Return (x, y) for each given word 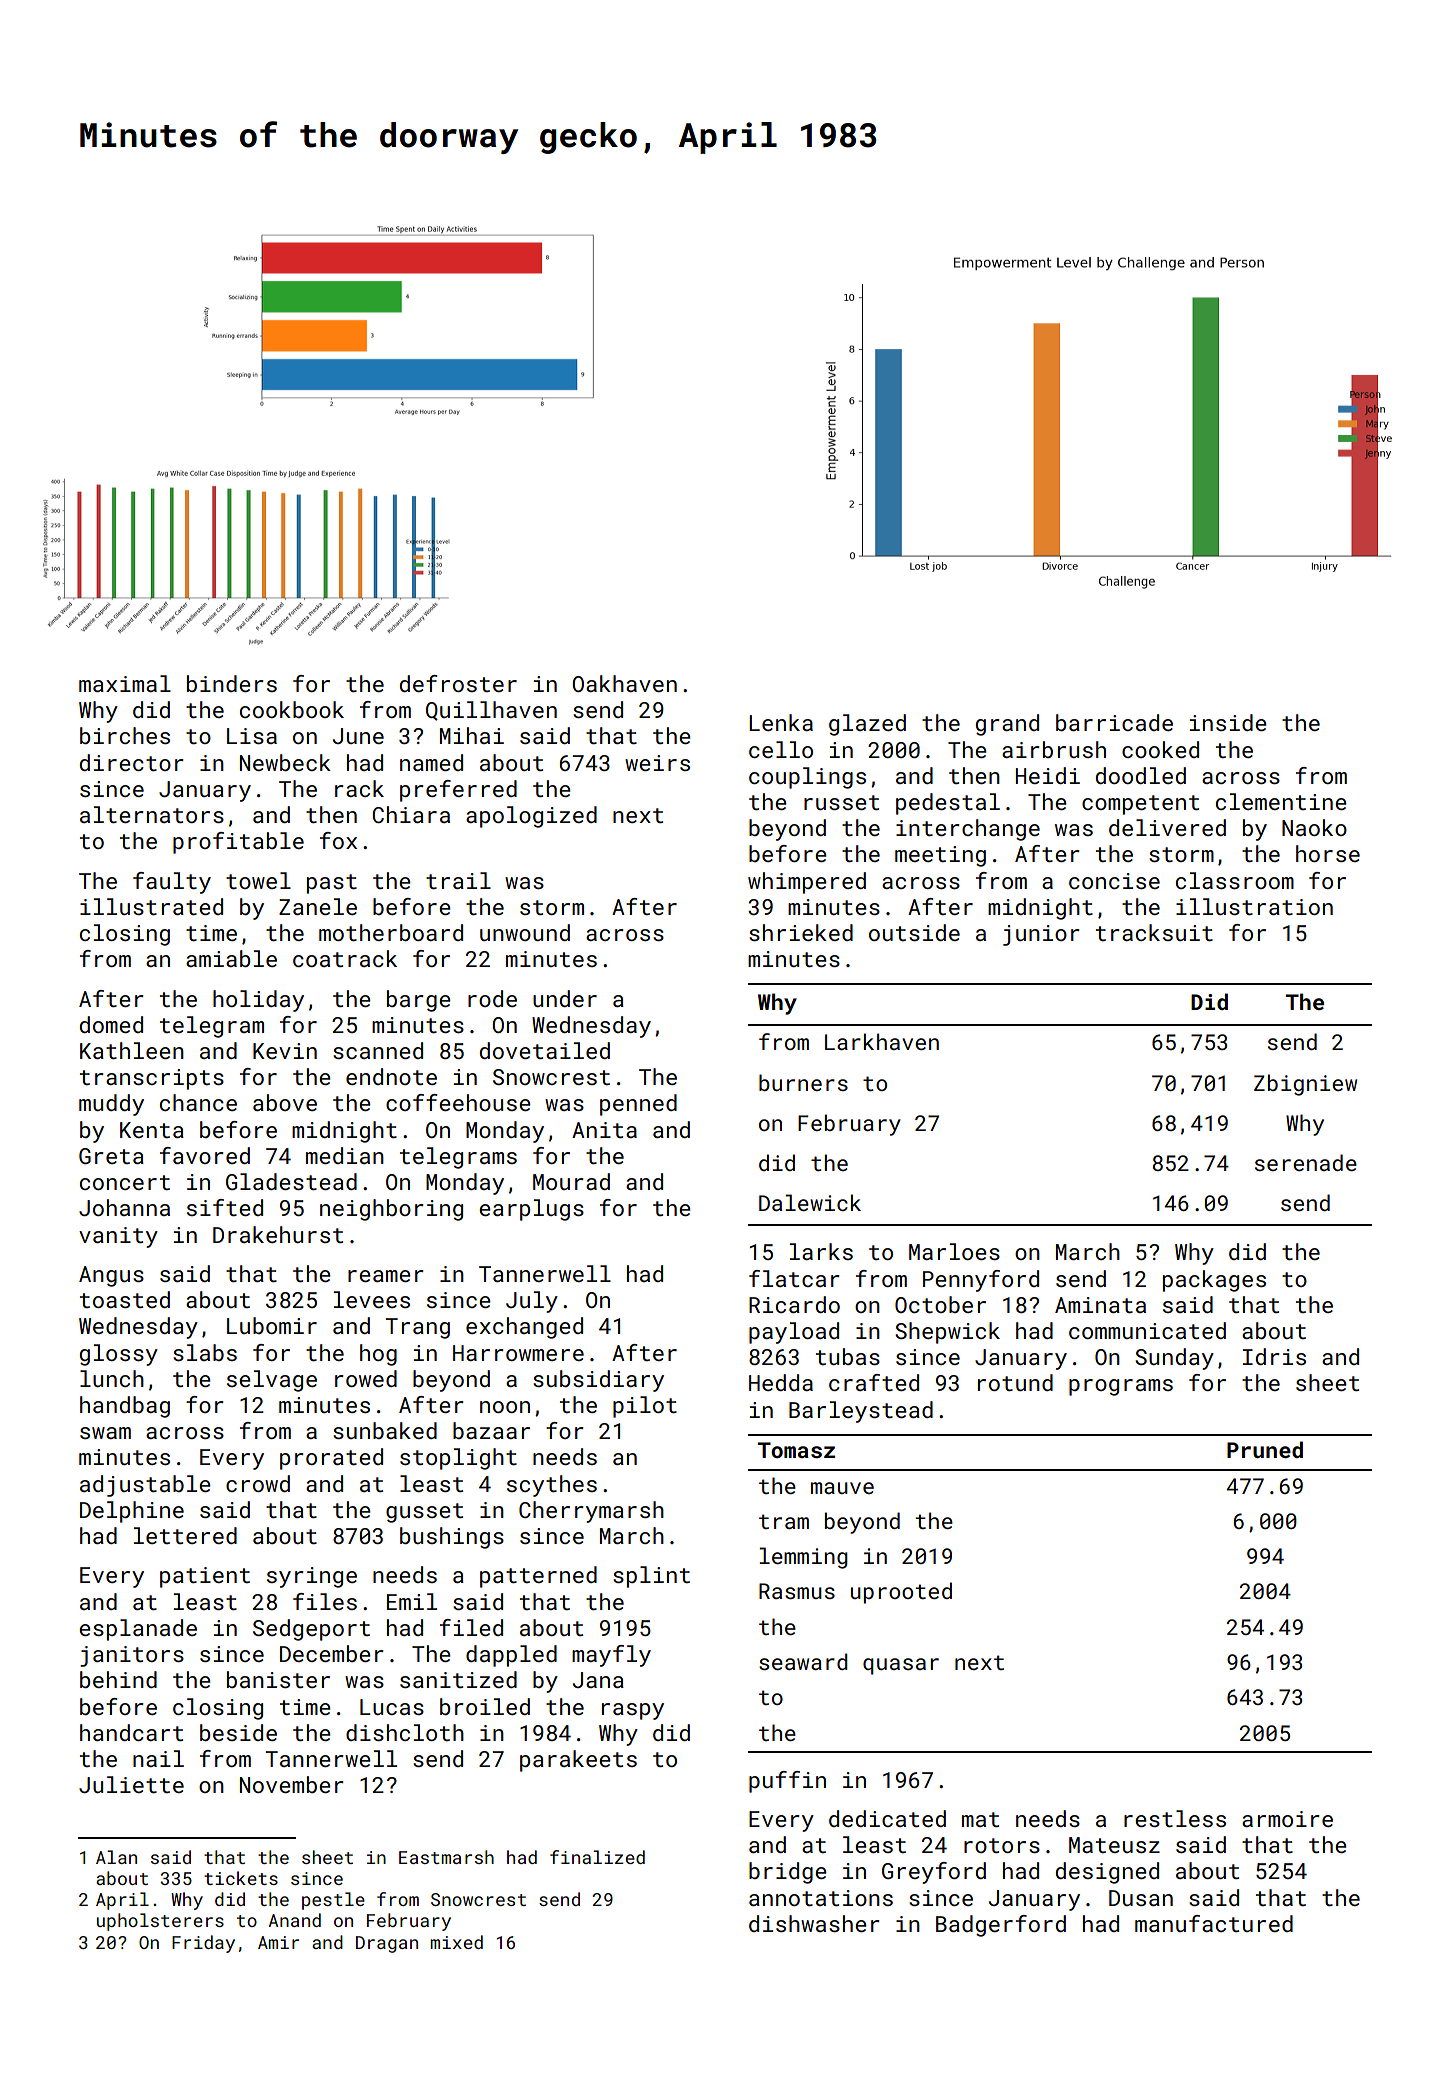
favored (205, 1155)
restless (1175, 1818)
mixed (456, 1942)
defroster (458, 683)
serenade (1306, 1162)
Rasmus (797, 1591)
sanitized (458, 1679)
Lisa (252, 736)
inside (1228, 722)
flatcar (794, 1278)
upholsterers (160, 1922)
